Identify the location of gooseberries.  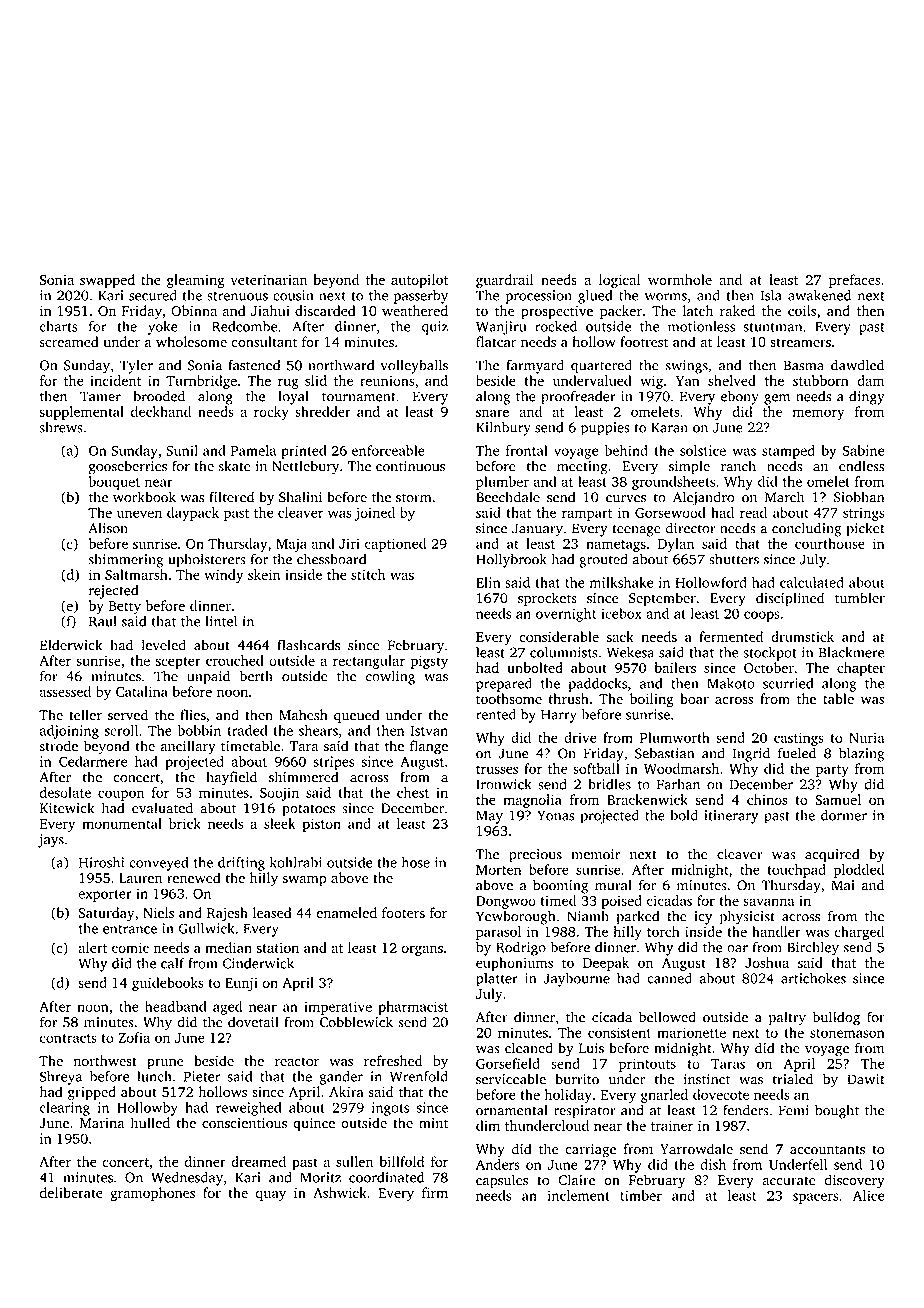
(128, 467).
